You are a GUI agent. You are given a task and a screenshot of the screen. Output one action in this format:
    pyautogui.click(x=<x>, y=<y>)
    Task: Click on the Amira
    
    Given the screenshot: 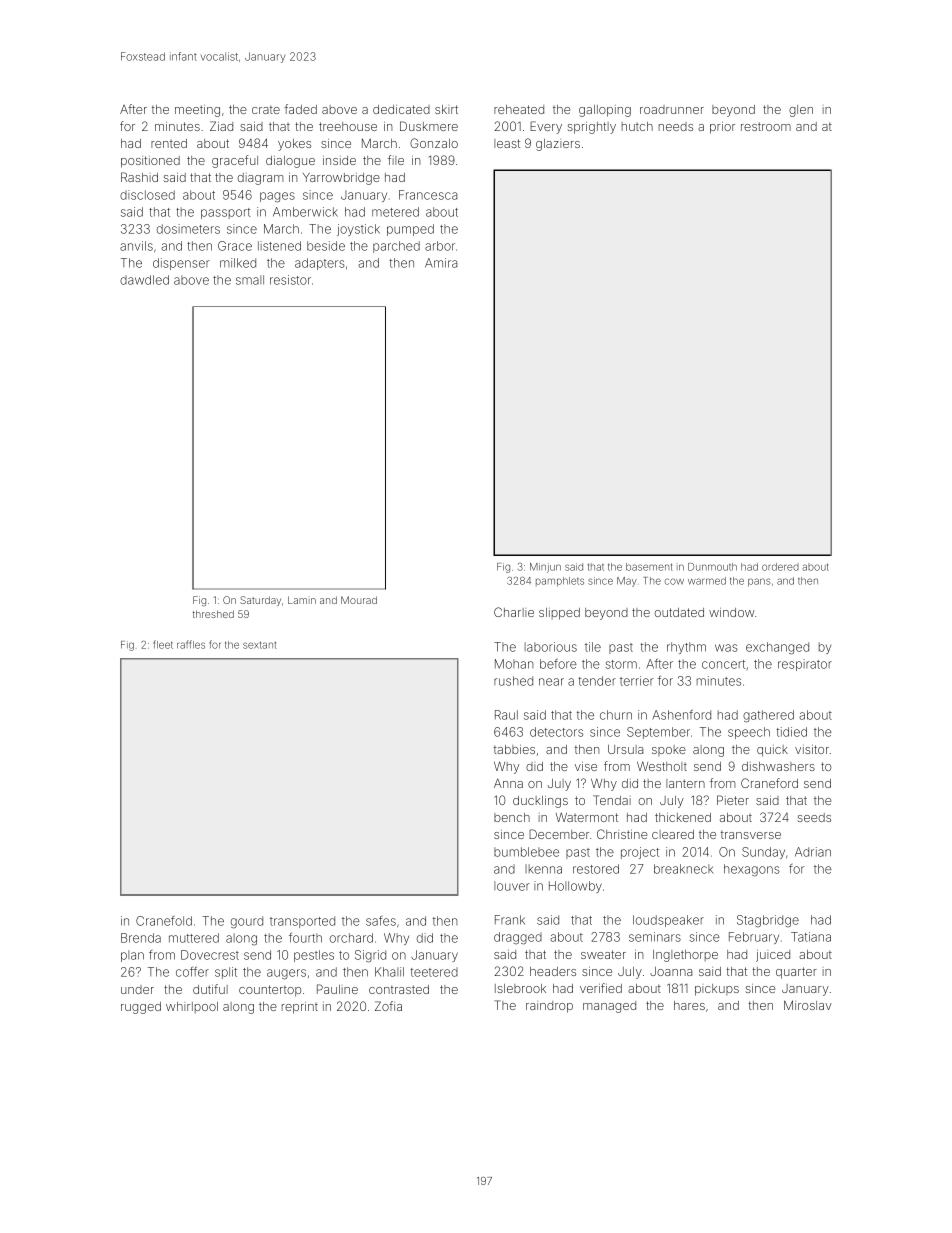 What is the action you would take?
    pyautogui.click(x=441, y=263)
